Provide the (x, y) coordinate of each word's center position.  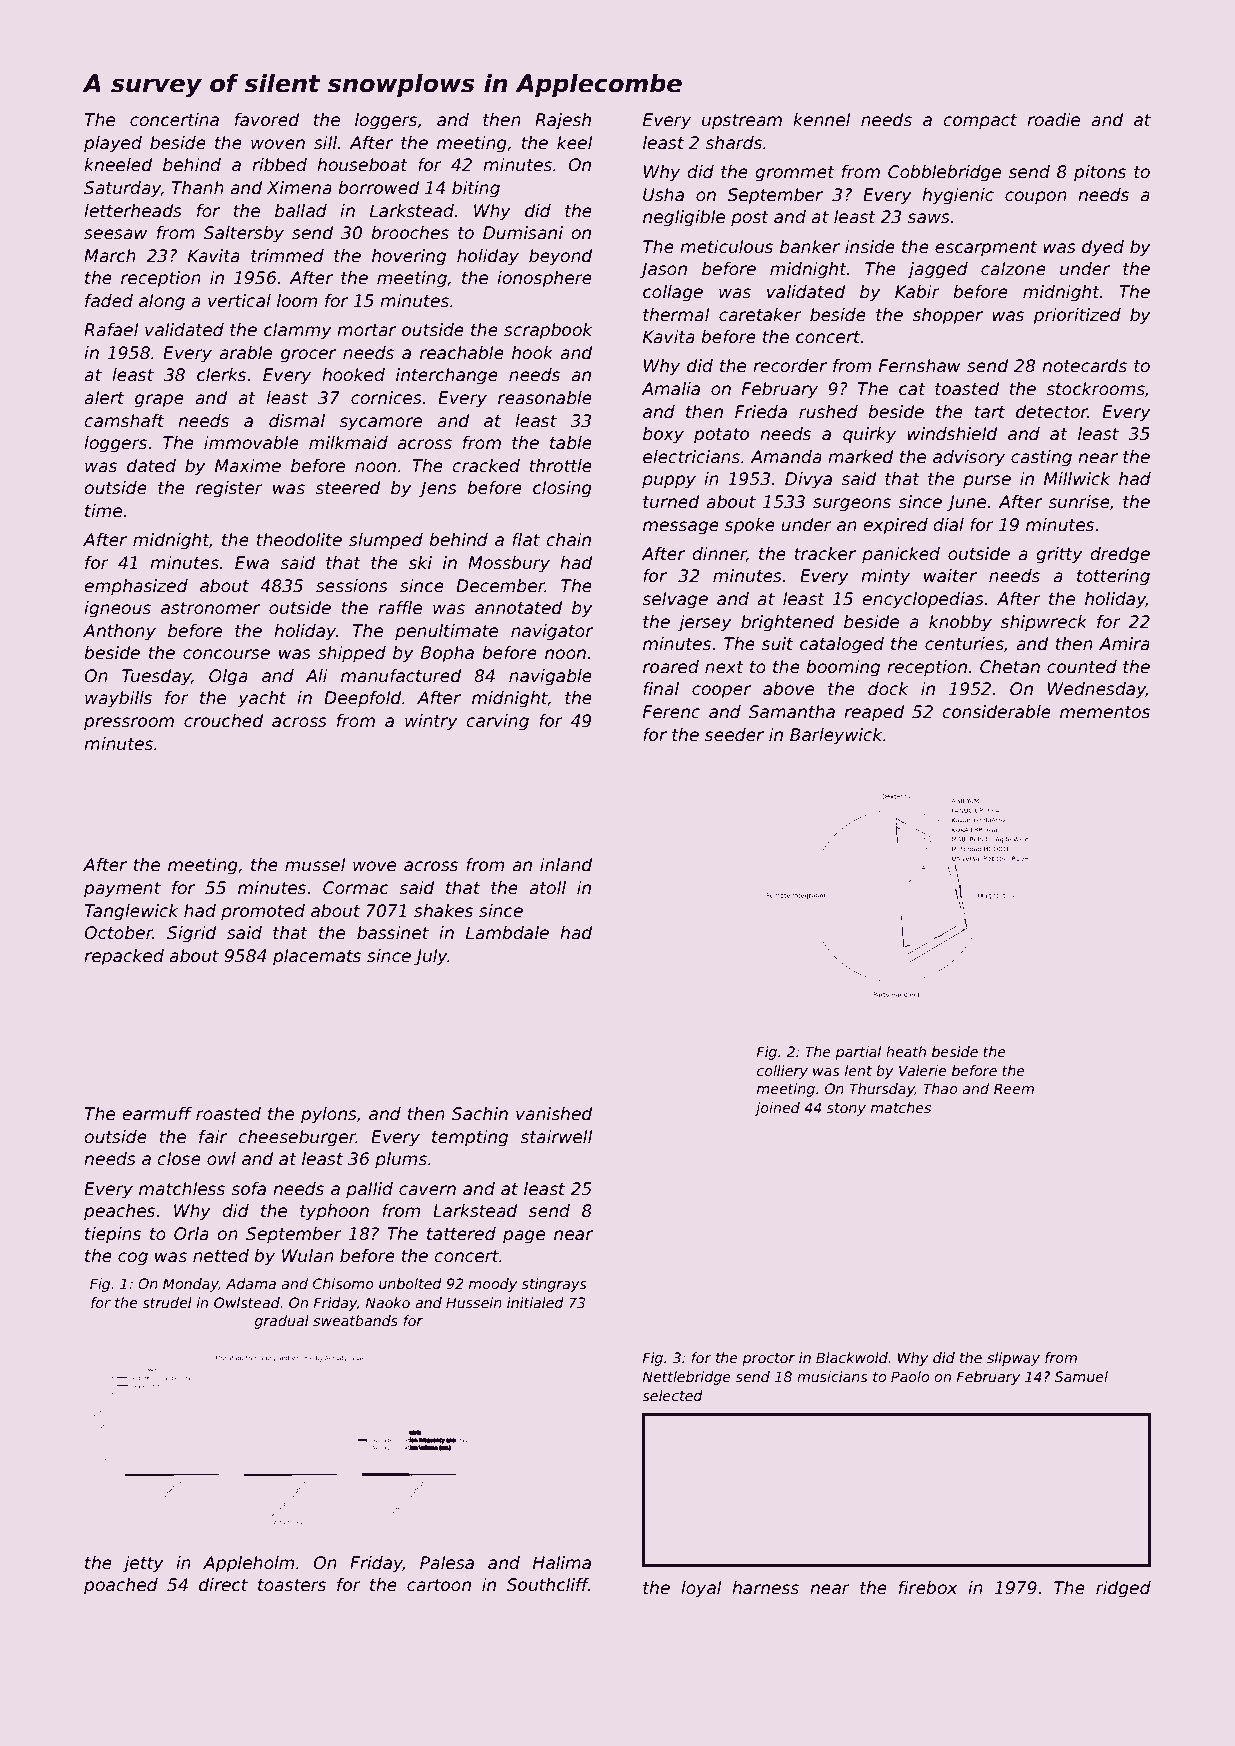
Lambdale (507, 933)
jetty (143, 1564)
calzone (1013, 269)
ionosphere (544, 279)
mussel (315, 865)
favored (267, 120)
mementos (1105, 712)
